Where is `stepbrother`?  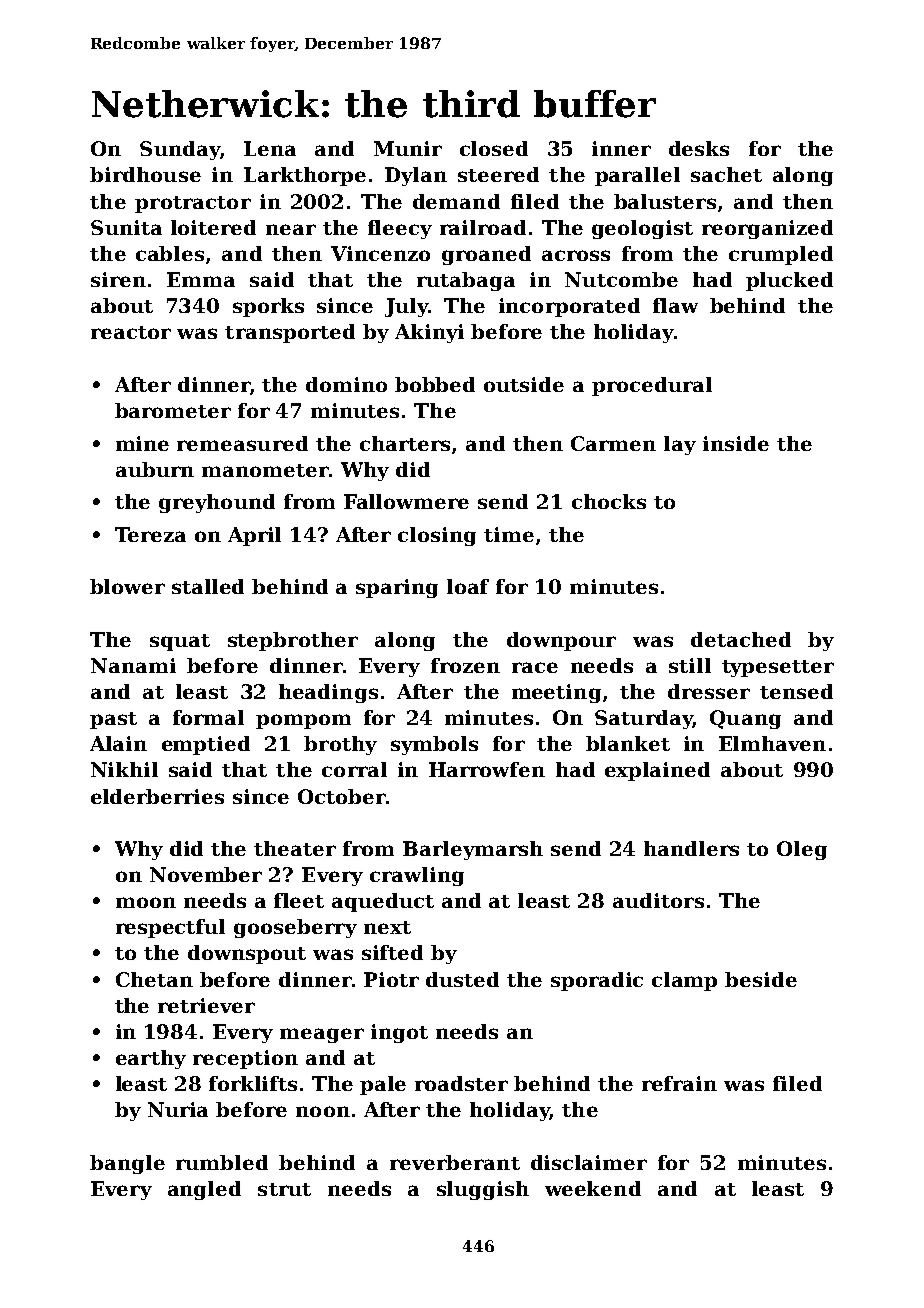
stepbrother is located at coordinates (293, 641).
